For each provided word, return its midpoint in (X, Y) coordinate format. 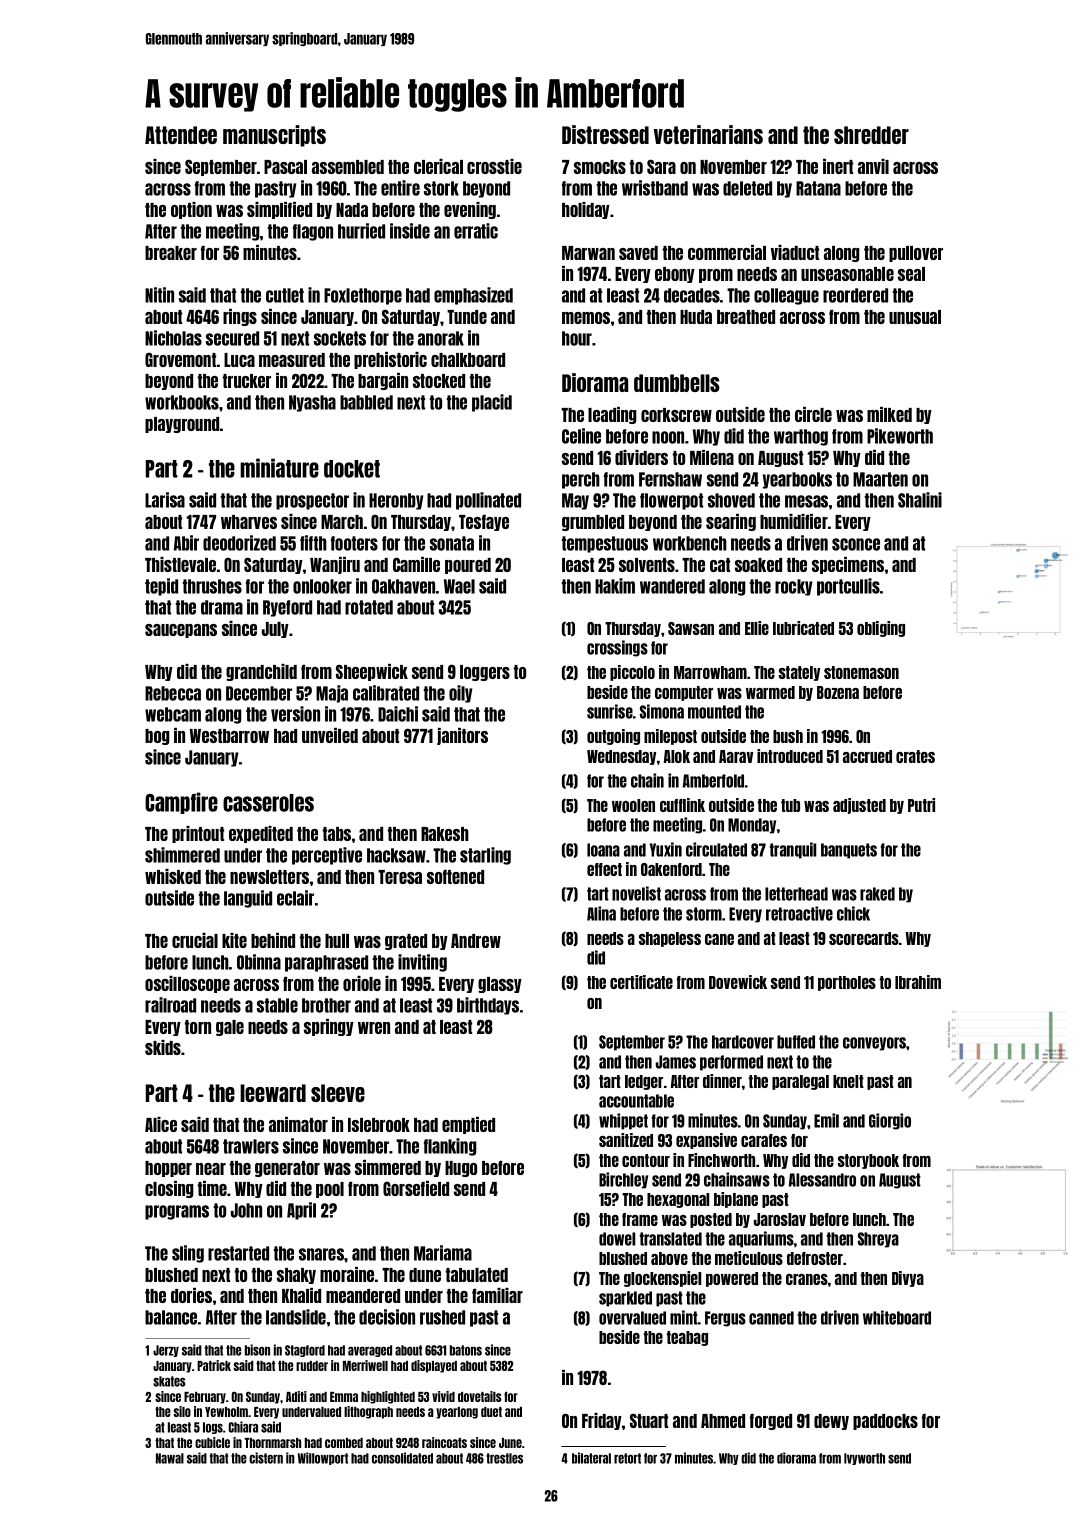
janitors (462, 736)
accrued (867, 756)
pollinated (488, 501)
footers (354, 543)
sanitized (626, 1140)
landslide (296, 1317)
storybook (868, 1161)
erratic (476, 231)
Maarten (880, 479)
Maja (332, 694)
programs (177, 1212)
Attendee (181, 135)
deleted (747, 188)
